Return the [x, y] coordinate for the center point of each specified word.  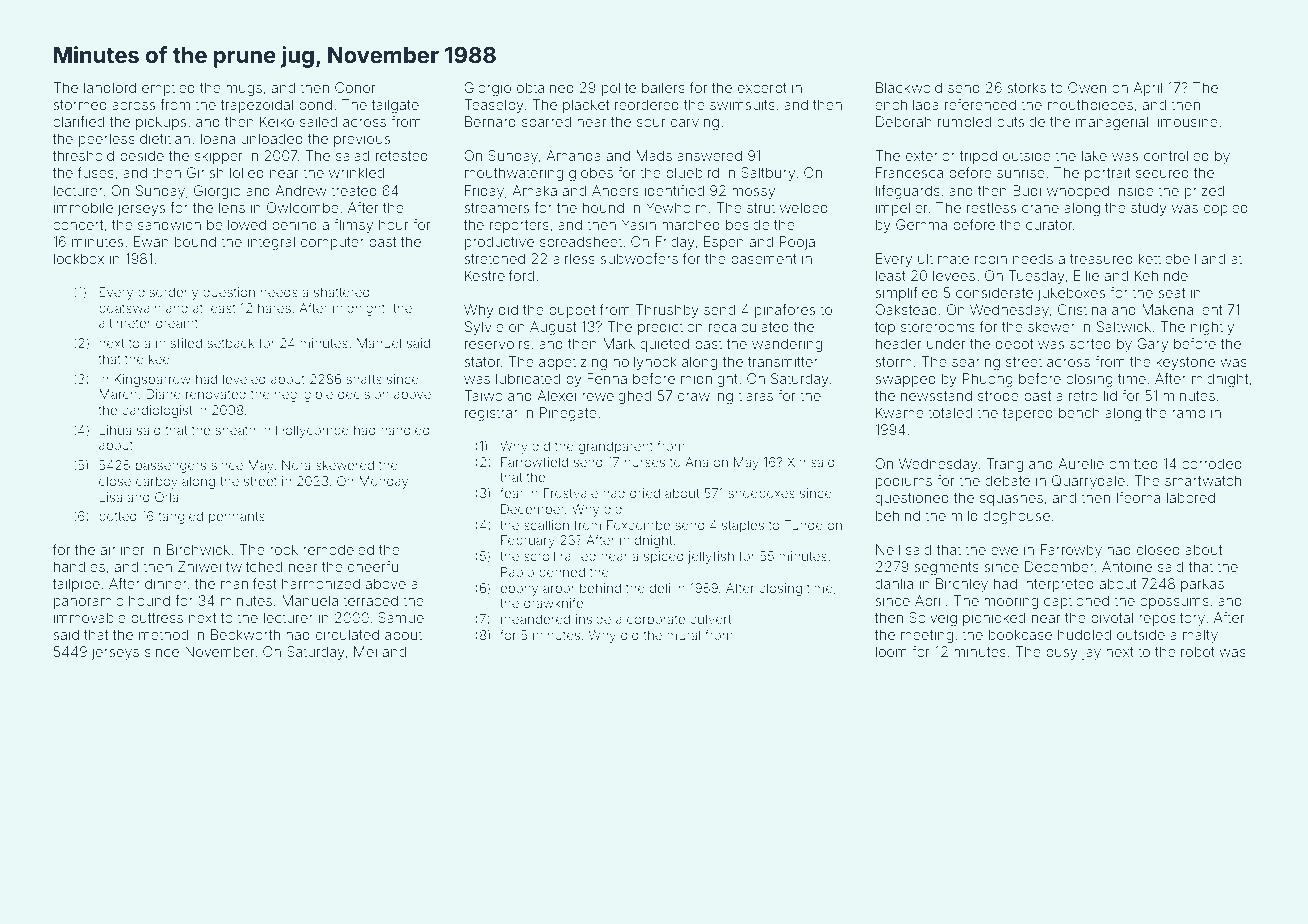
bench [1079, 412]
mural [683, 635]
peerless [107, 140]
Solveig [933, 619]
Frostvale [571, 493]
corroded [1212, 463]
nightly [1212, 328]
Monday [383, 482]
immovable [90, 617]
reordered [647, 104]
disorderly [168, 293]
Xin [796, 462]
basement [764, 258]
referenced [980, 104]
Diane [163, 394]
